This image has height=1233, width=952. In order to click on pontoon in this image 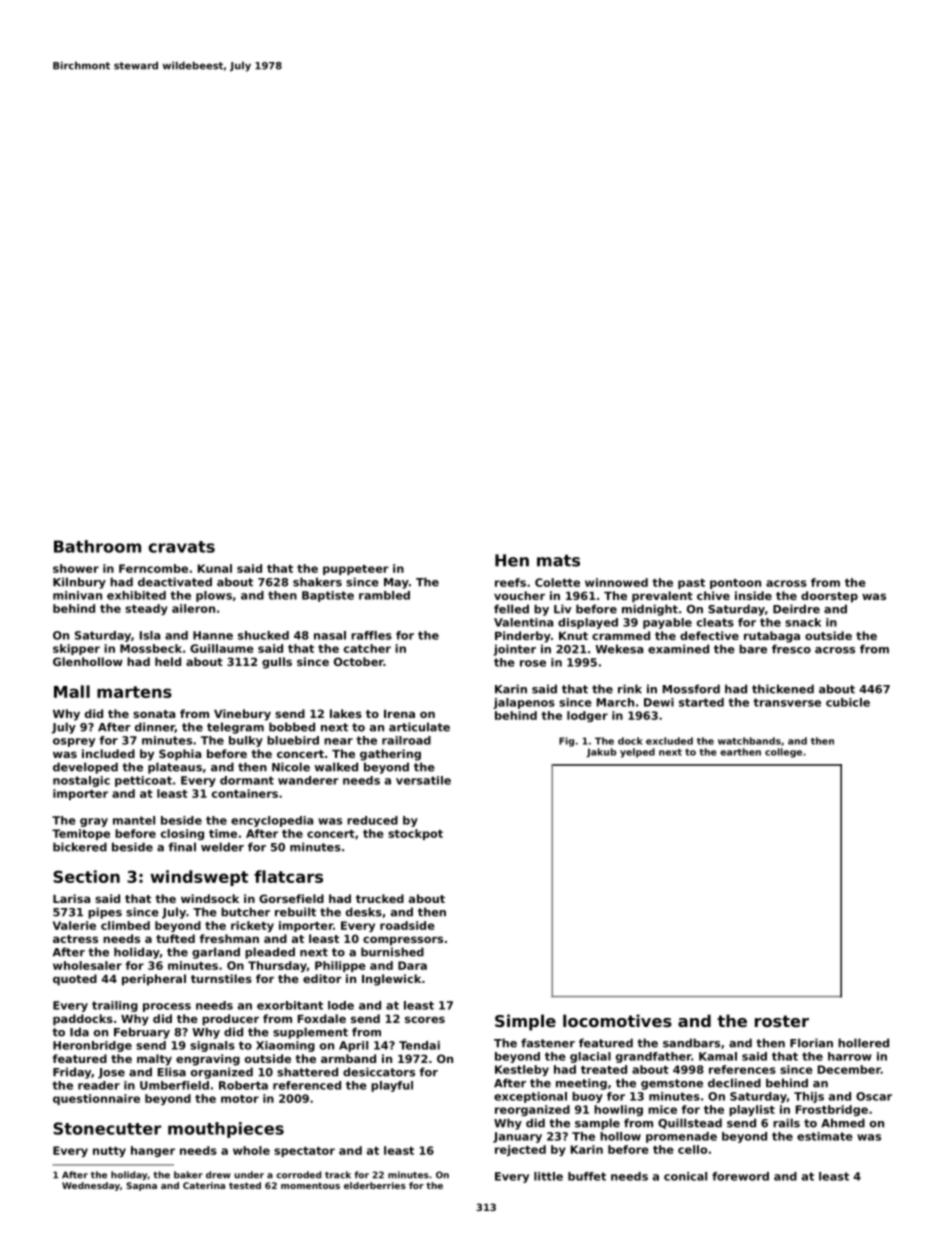, I will do `click(735, 584)`.
